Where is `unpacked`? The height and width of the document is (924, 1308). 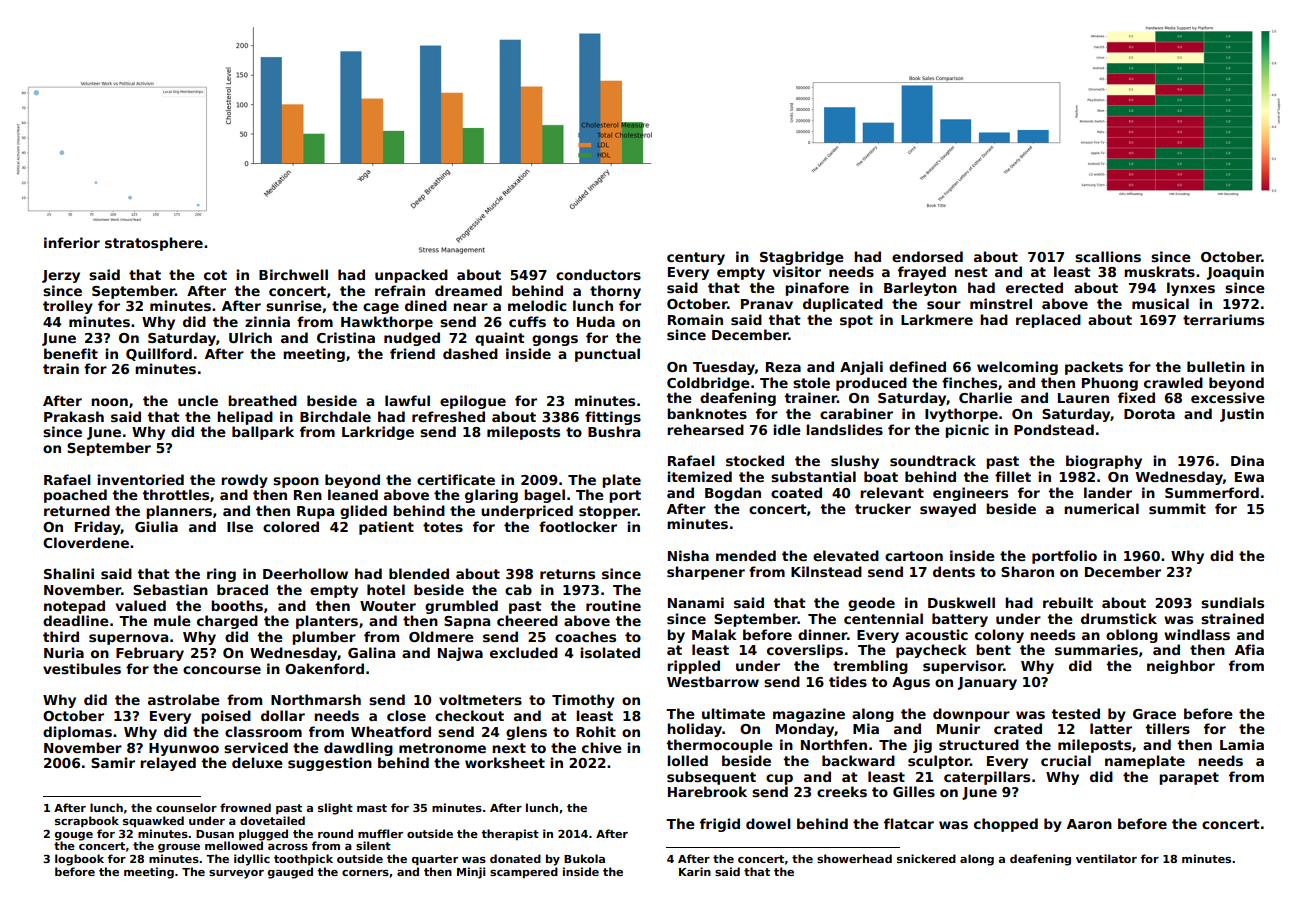
unpacked is located at coordinates (411, 276).
